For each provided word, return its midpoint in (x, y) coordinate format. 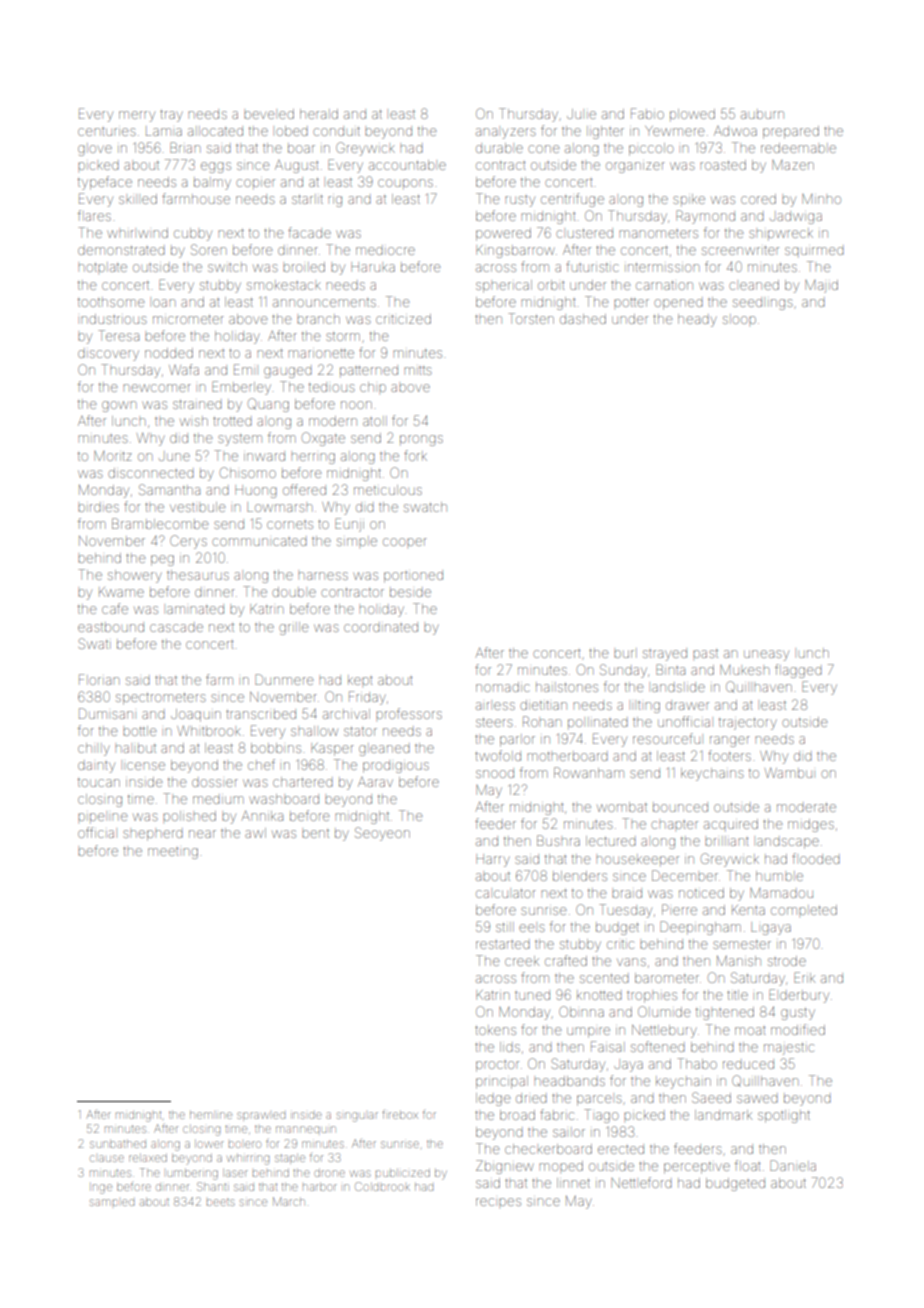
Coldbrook (382, 1186)
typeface (105, 183)
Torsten (531, 318)
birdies (98, 508)
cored (758, 199)
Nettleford (641, 1182)
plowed (692, 114)
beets (221, 1202)
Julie (581, 114)
